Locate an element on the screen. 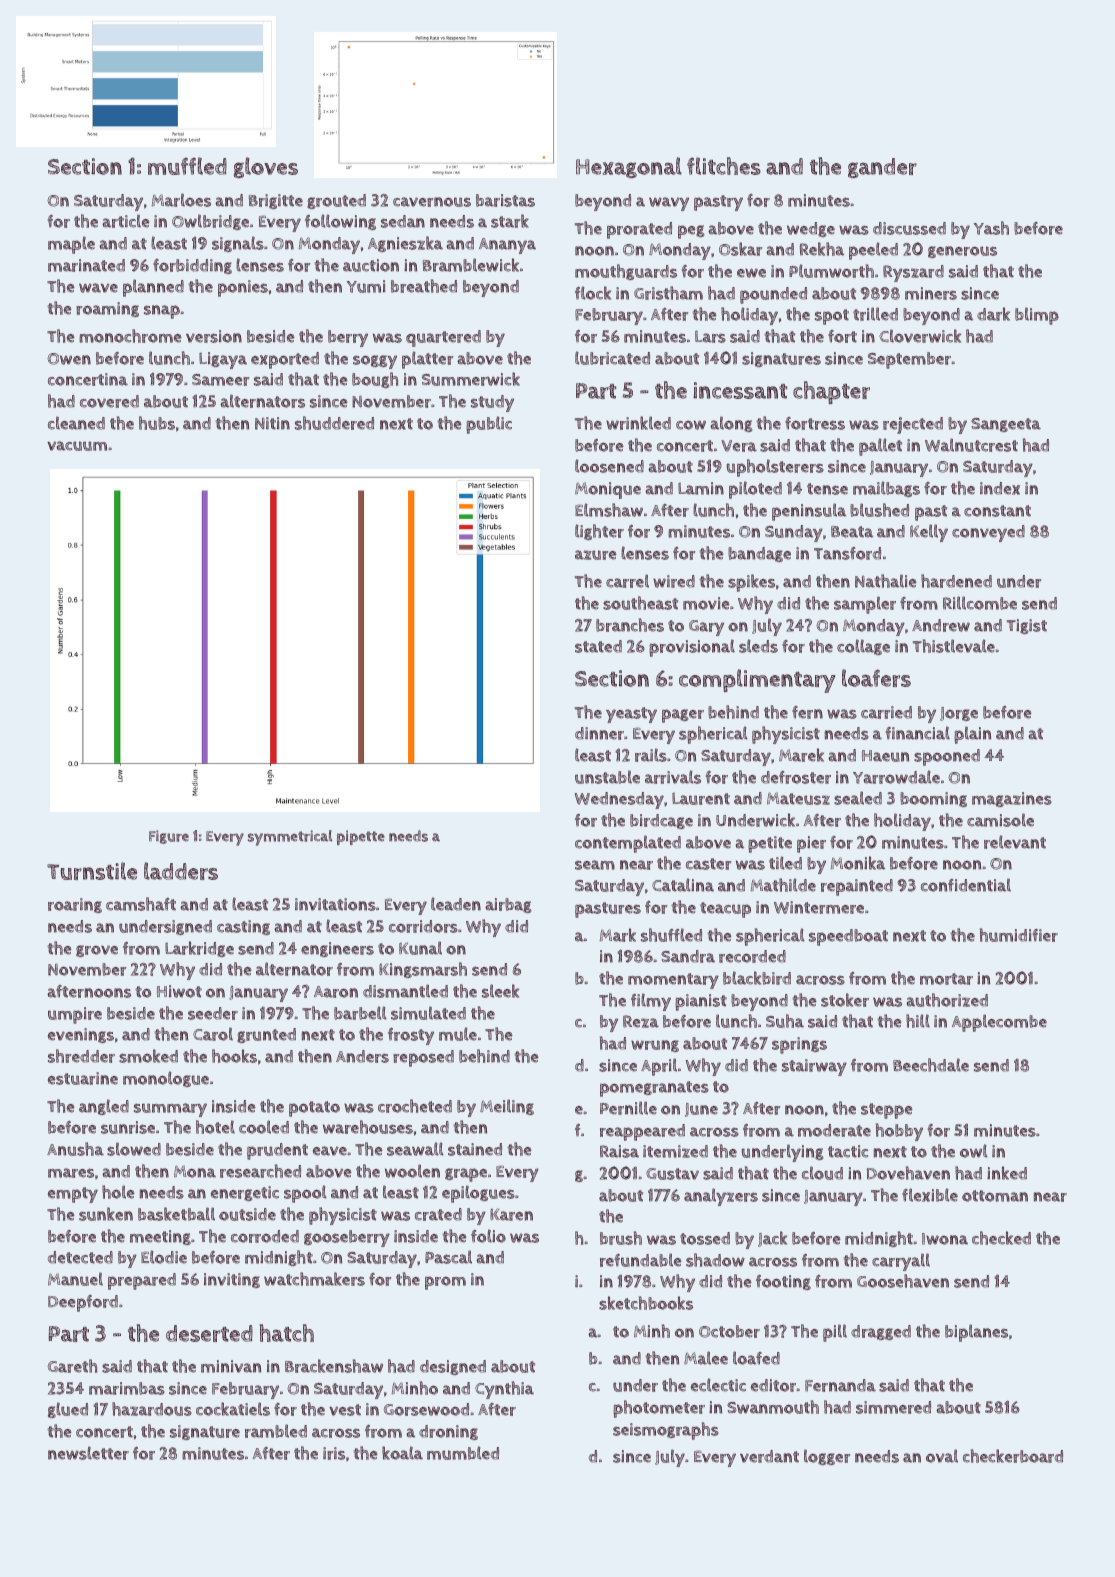  muffled is located at coordinates (187, 166).
